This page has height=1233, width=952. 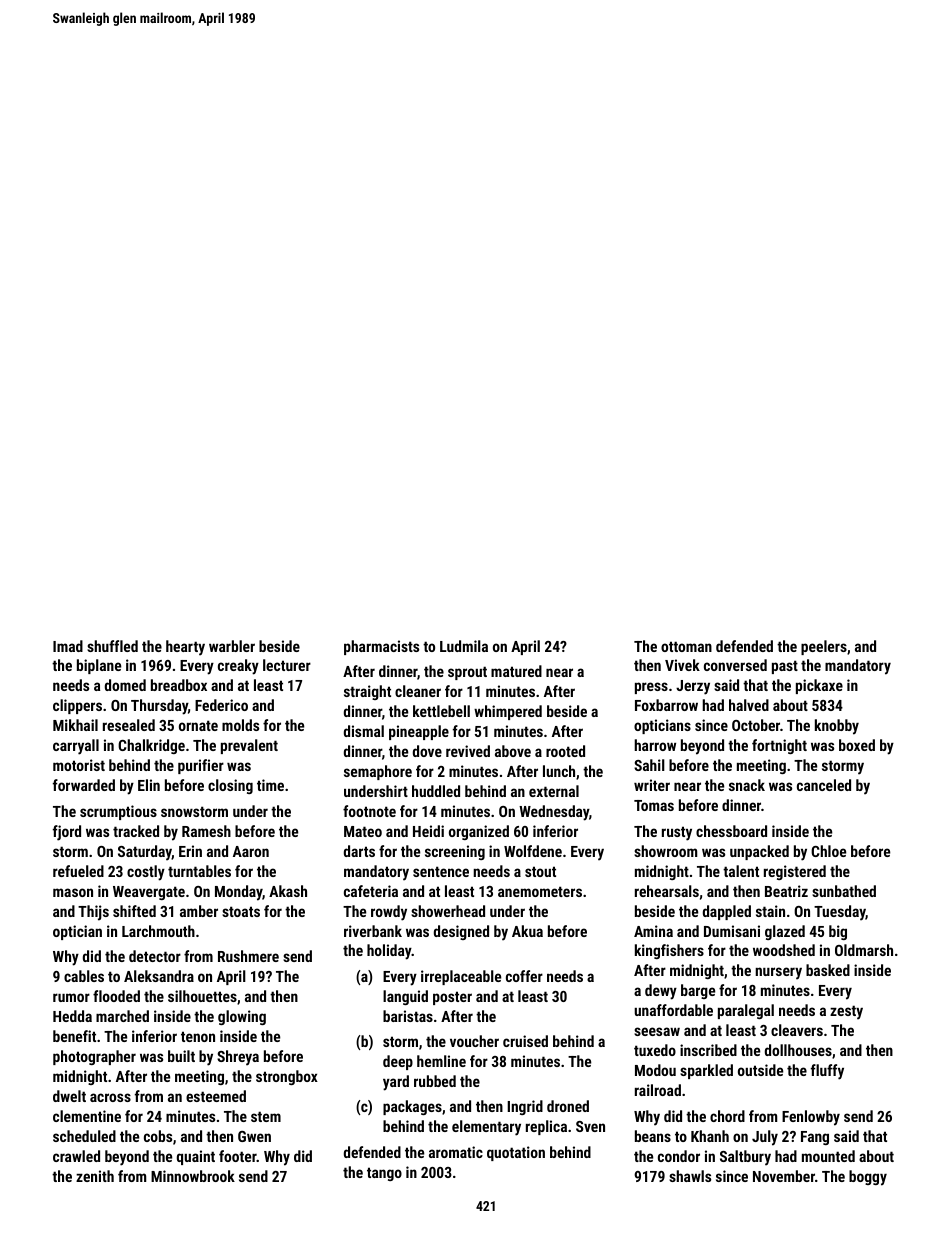 What do you see at coordinates (367, 692) in the page?
I see `straight` at bounding box center [367, 692].
